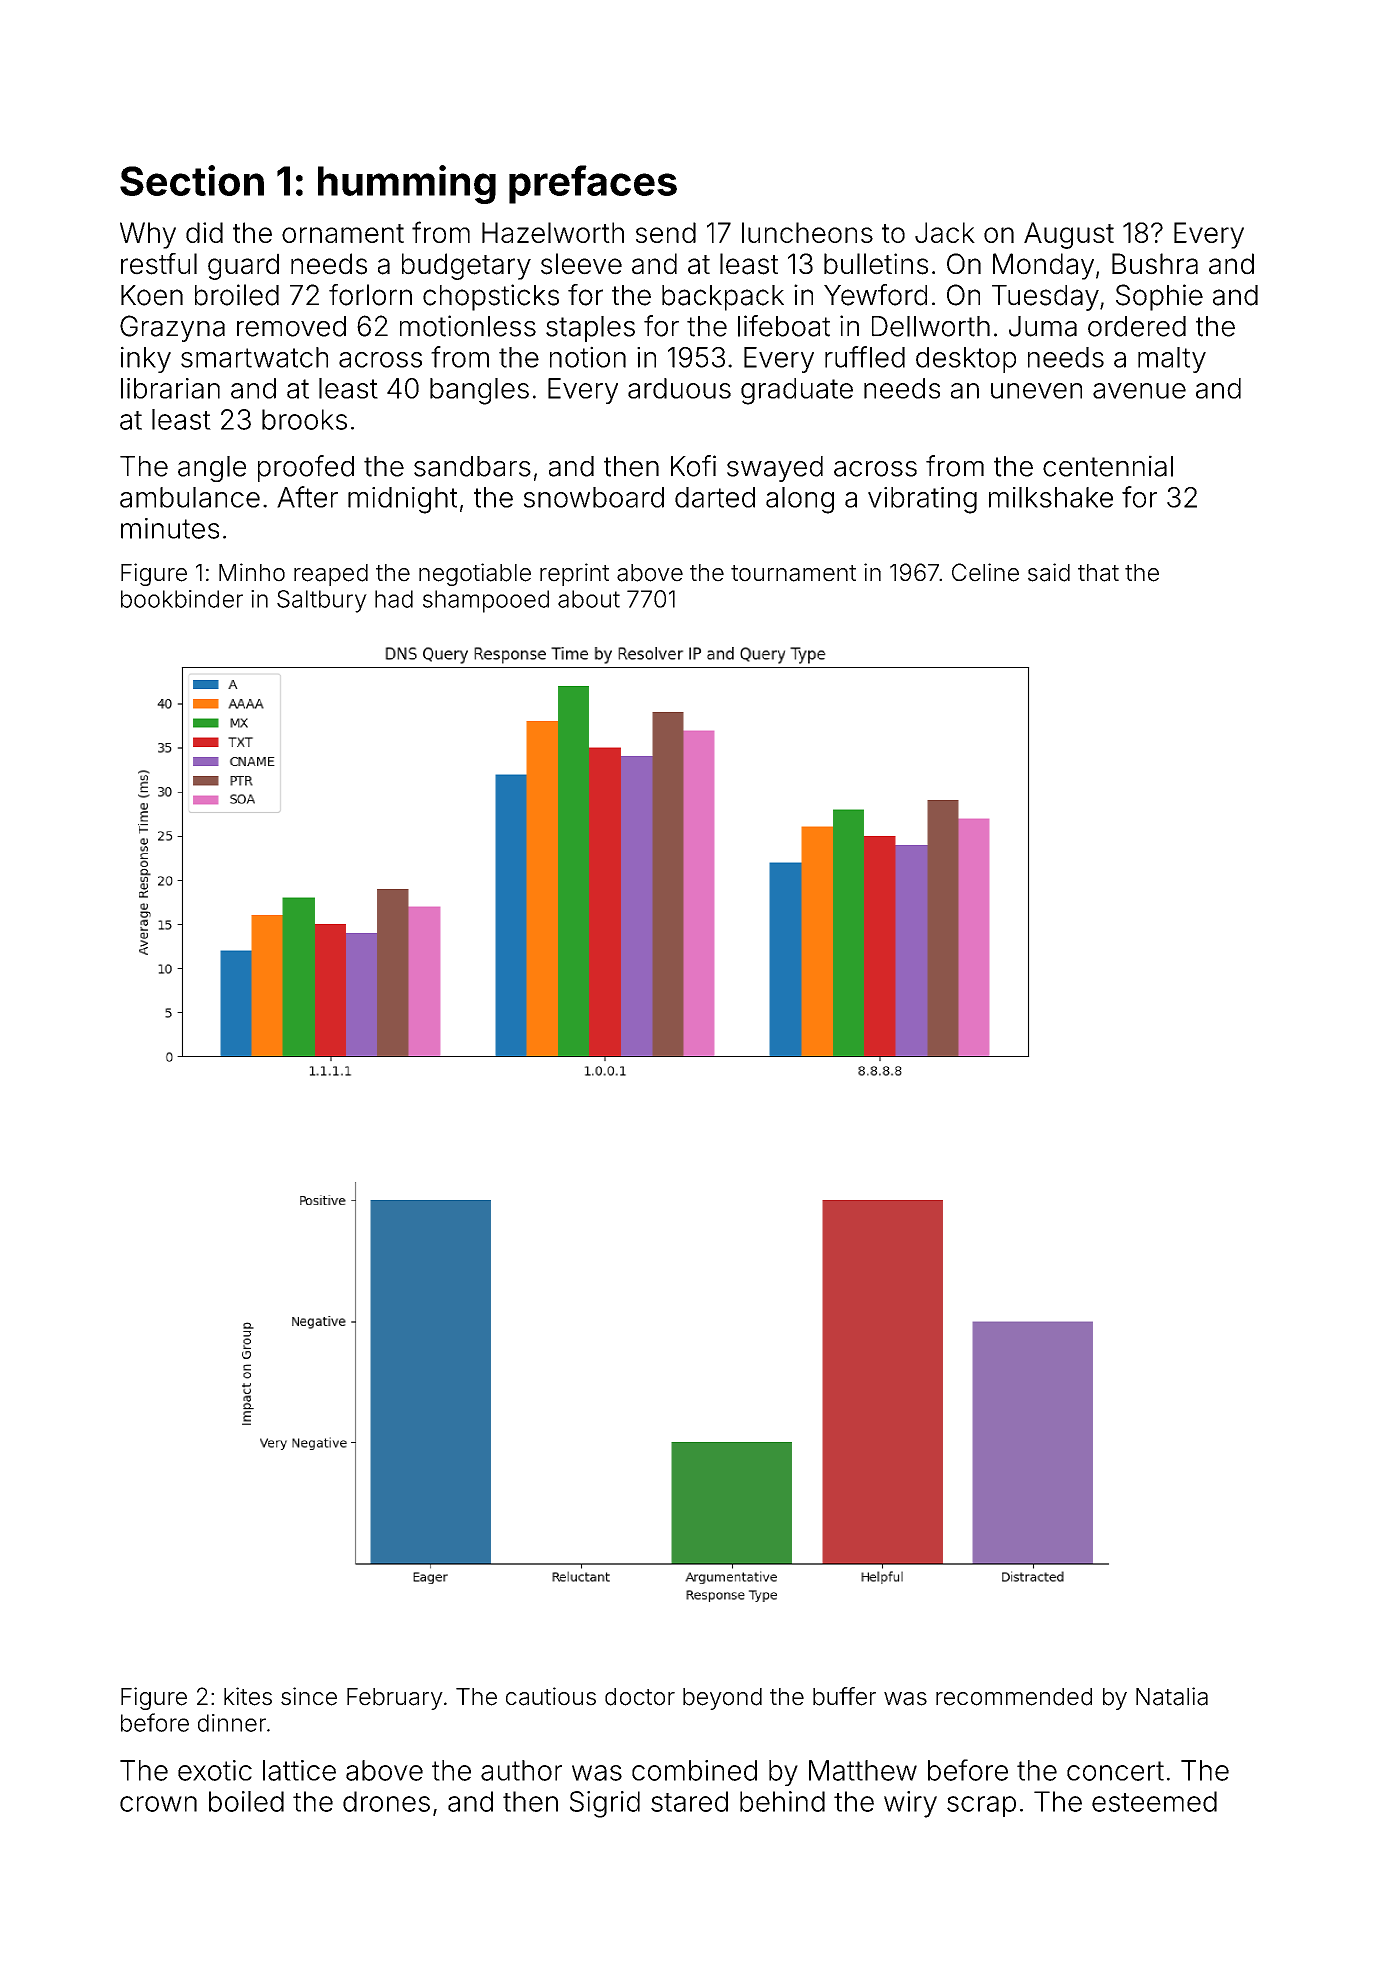  I want to click on Saltbury, so click(322, 601).
